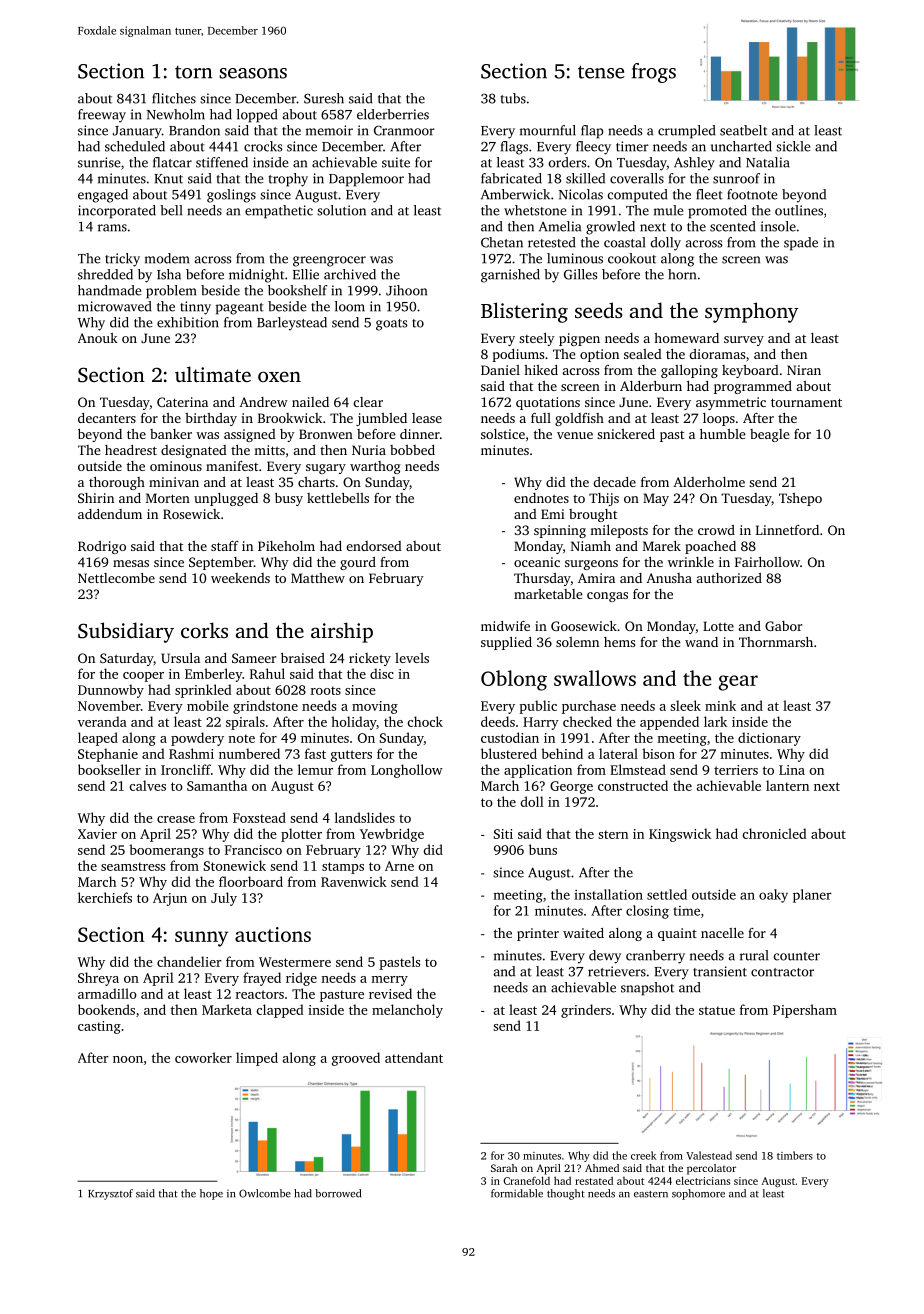 The image size is (924, 1314). I want to click on frogs, so click(654, 73).
